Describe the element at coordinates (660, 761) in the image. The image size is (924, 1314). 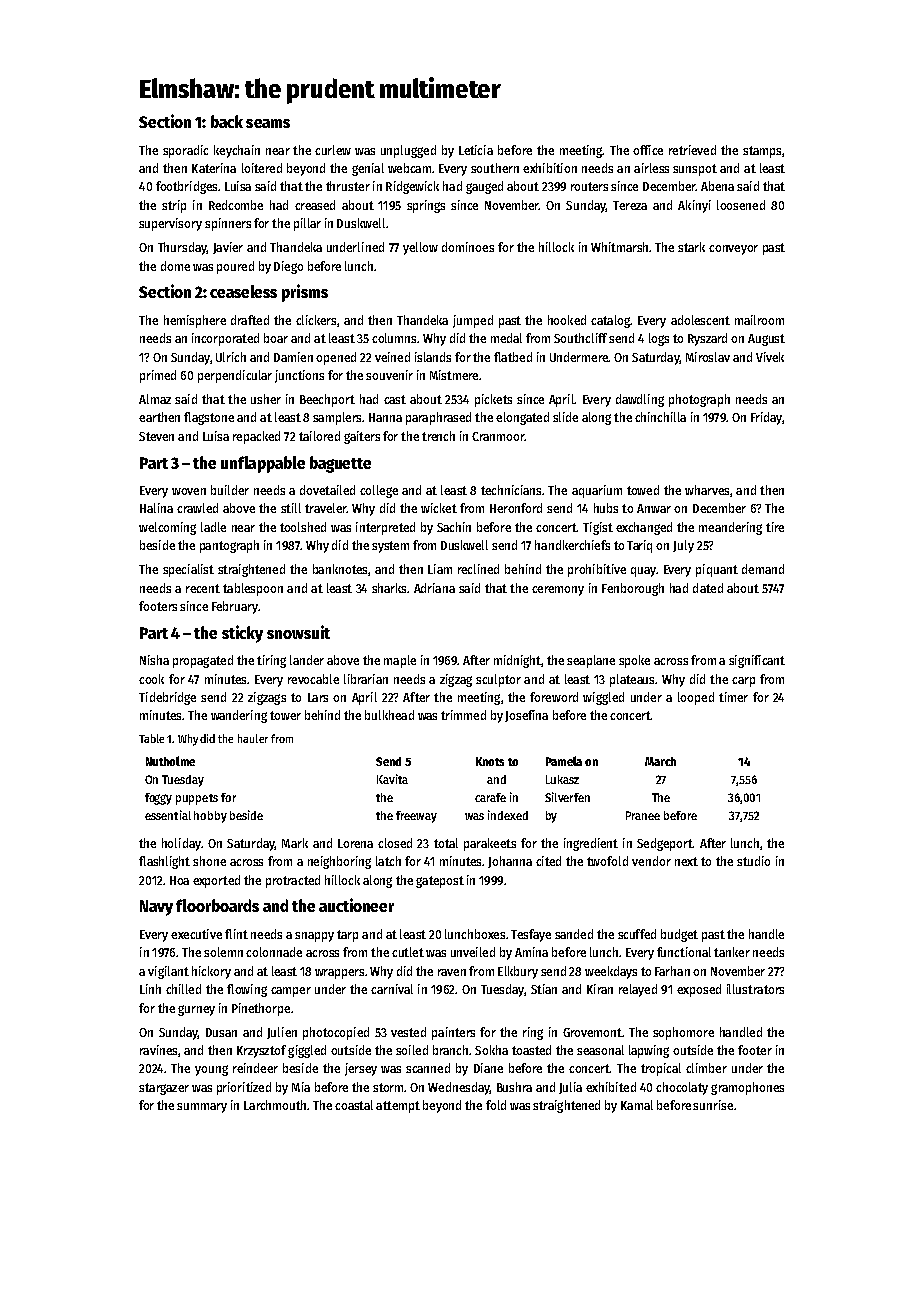
I see `March` at that location.
